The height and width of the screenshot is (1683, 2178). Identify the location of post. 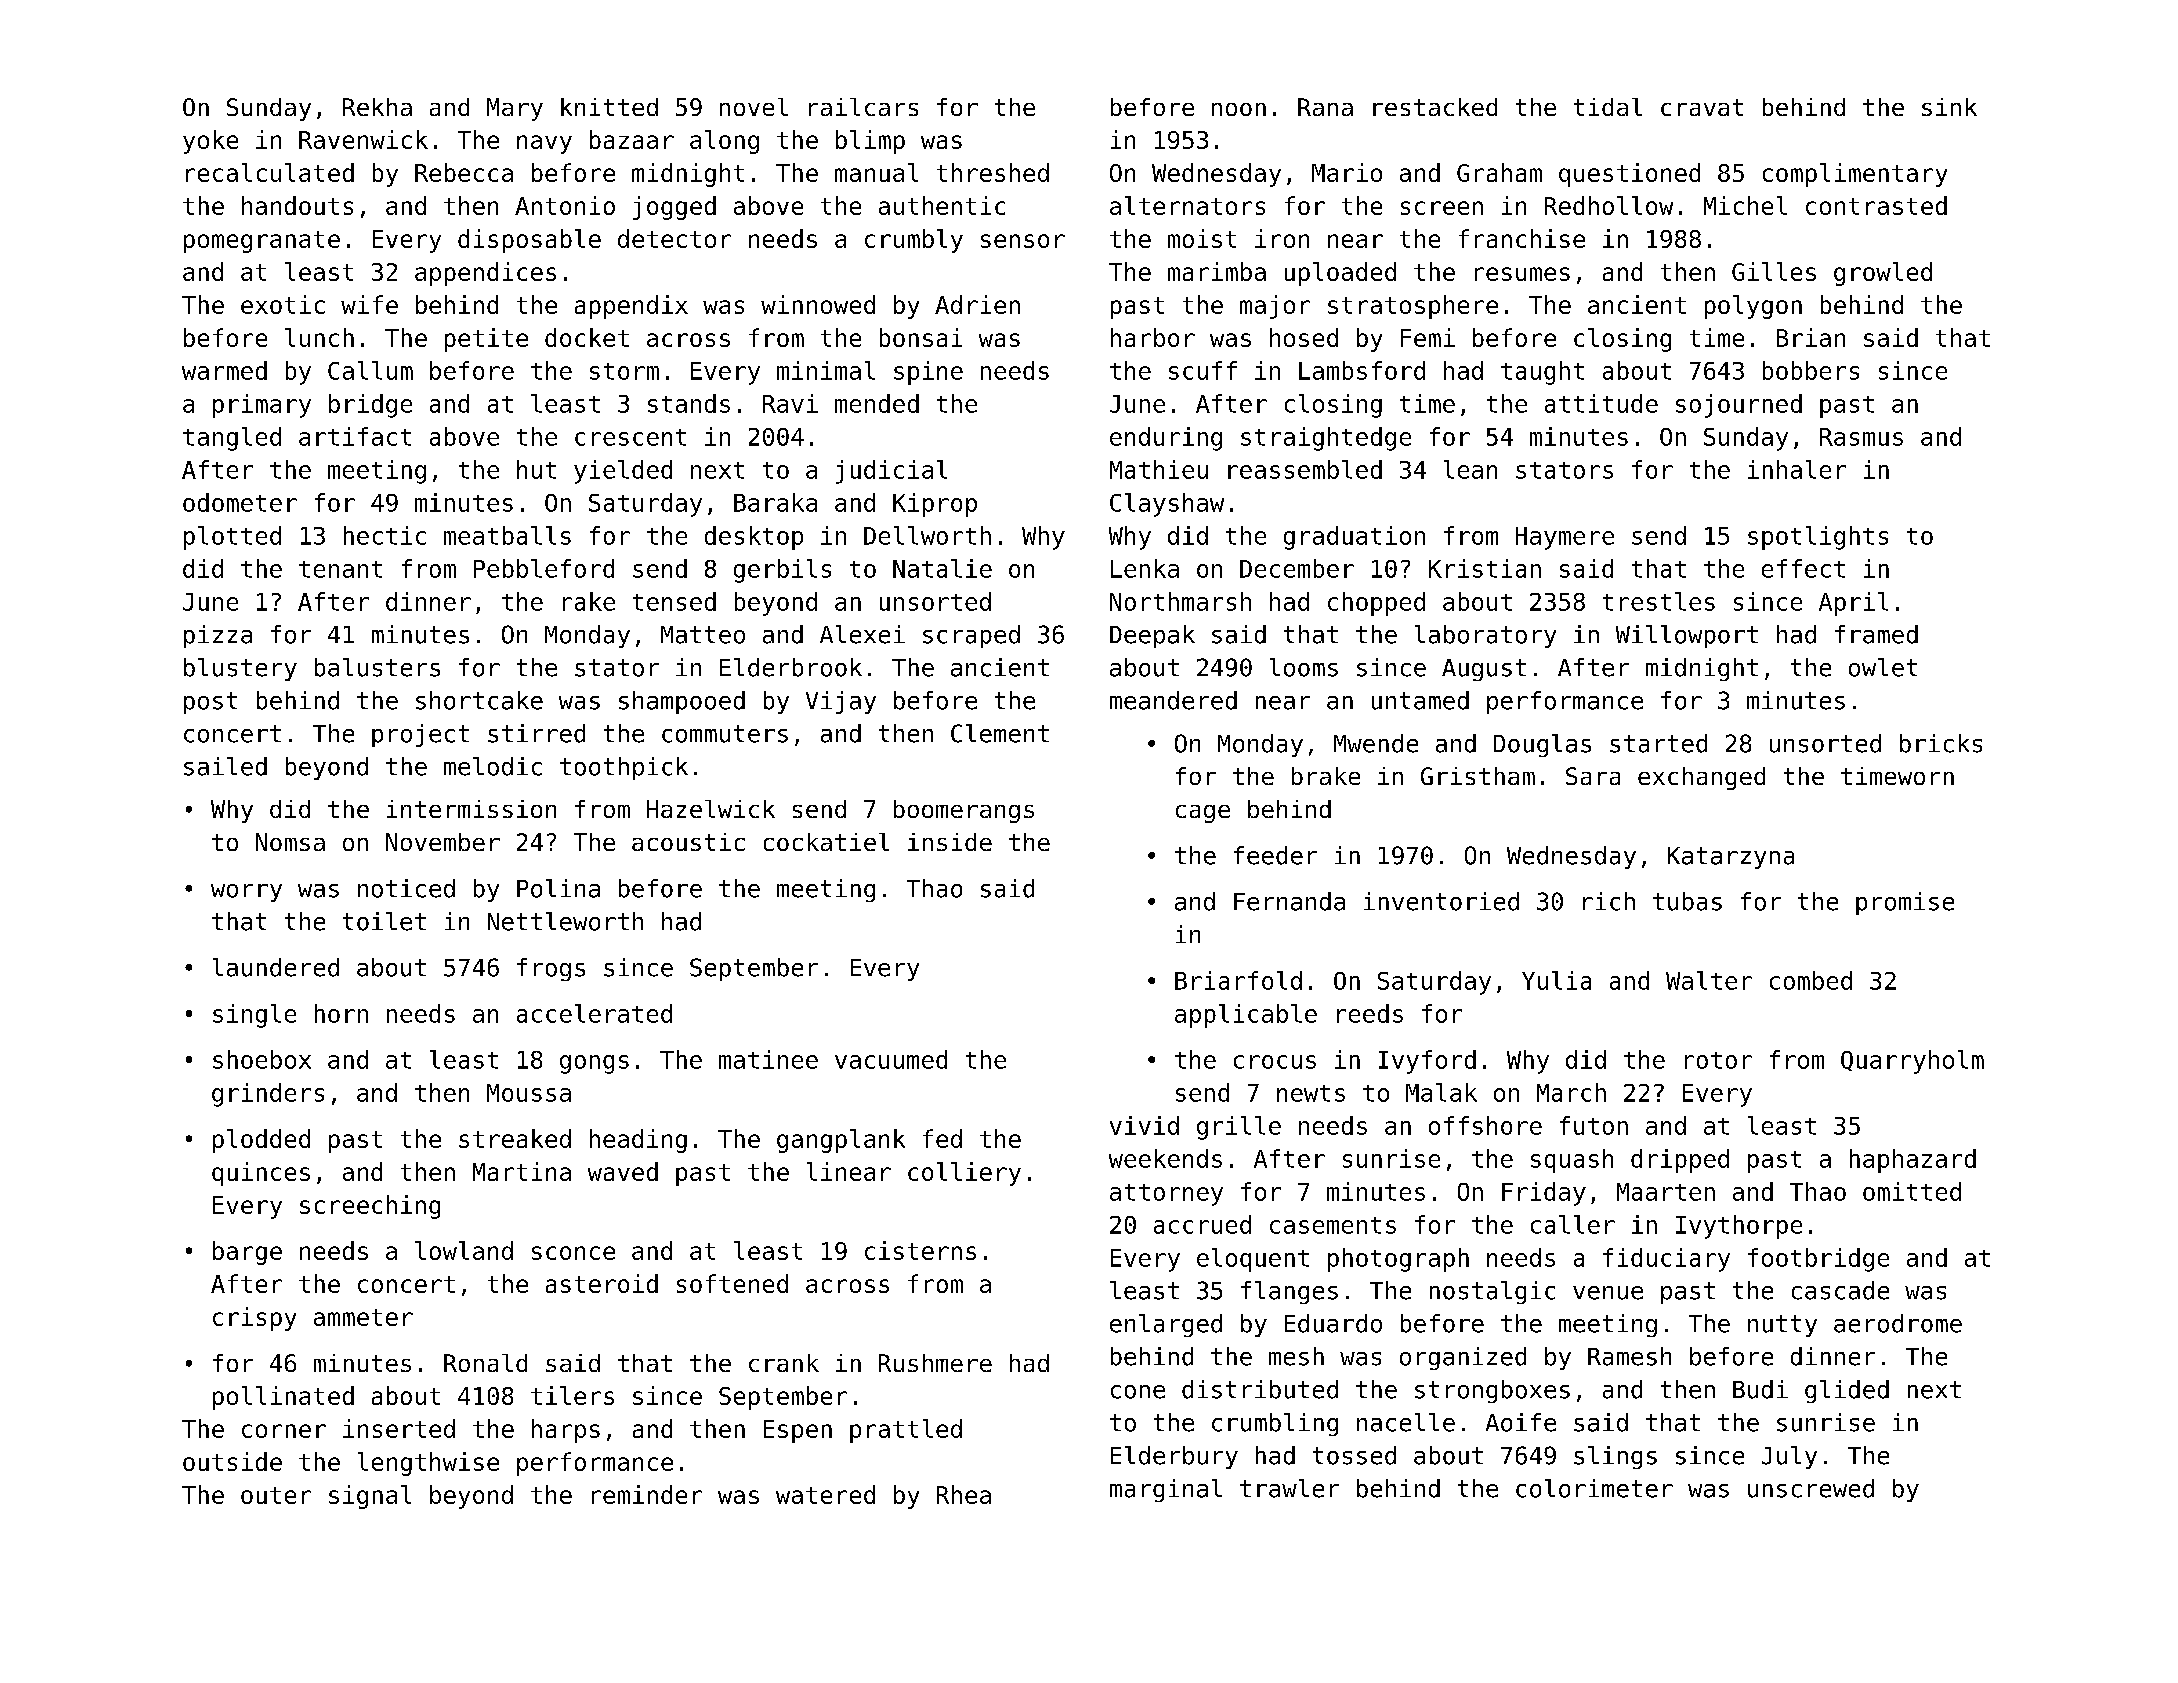
(210, 703).
